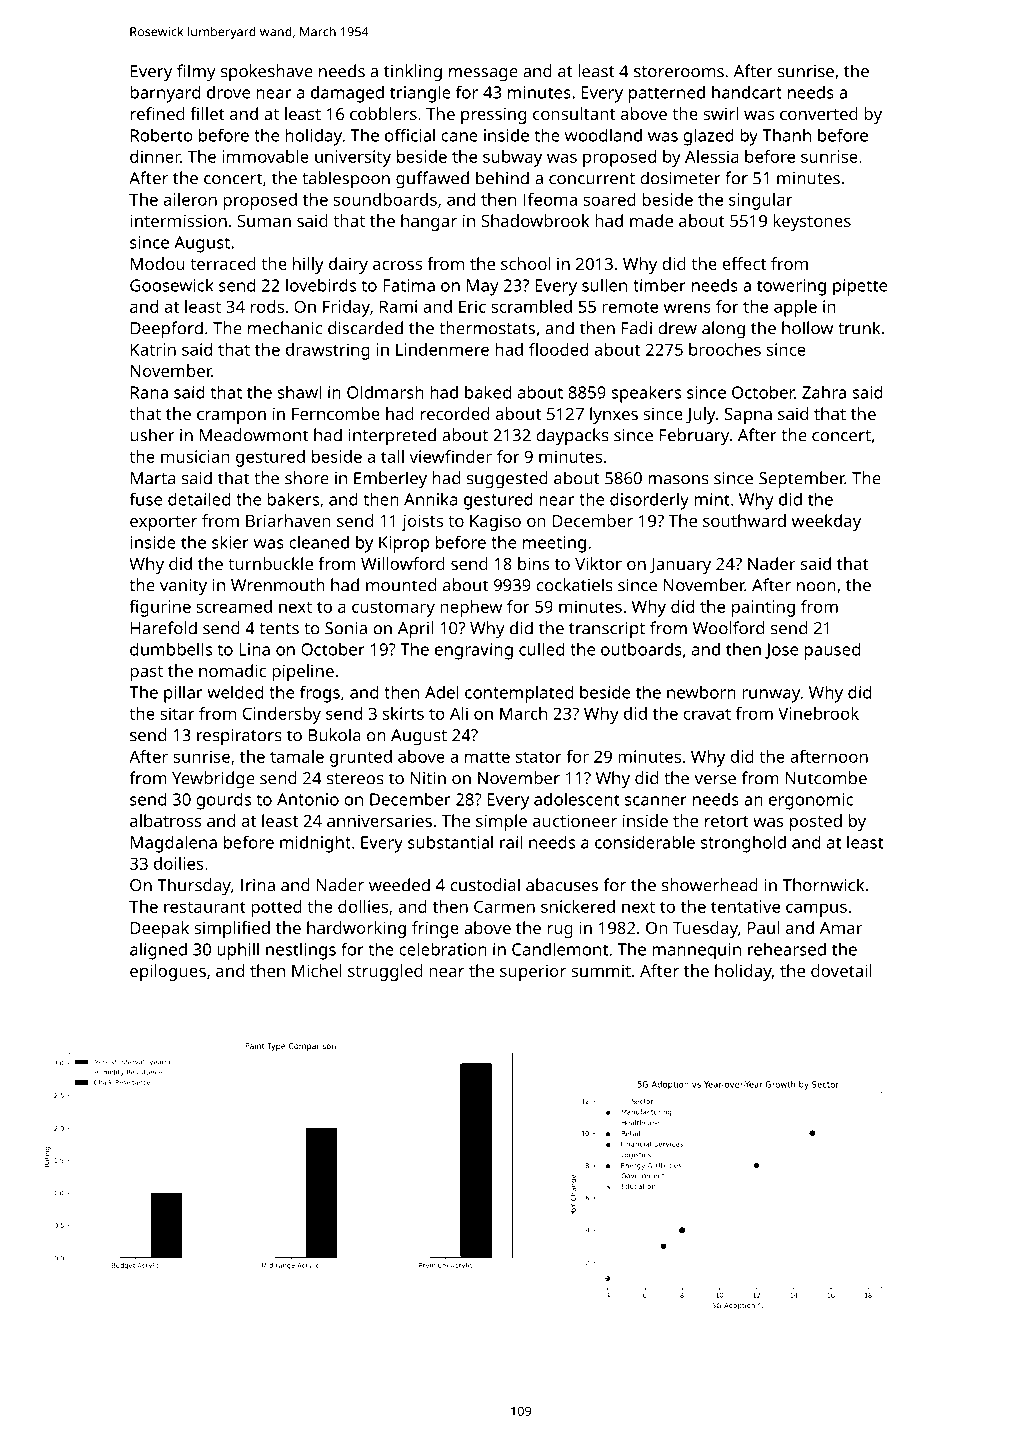 This document has height=1449, width=1020. What do you see at coordinates (196, 73) in the document?
I see `filmy` at bounding box center [196, 73].
